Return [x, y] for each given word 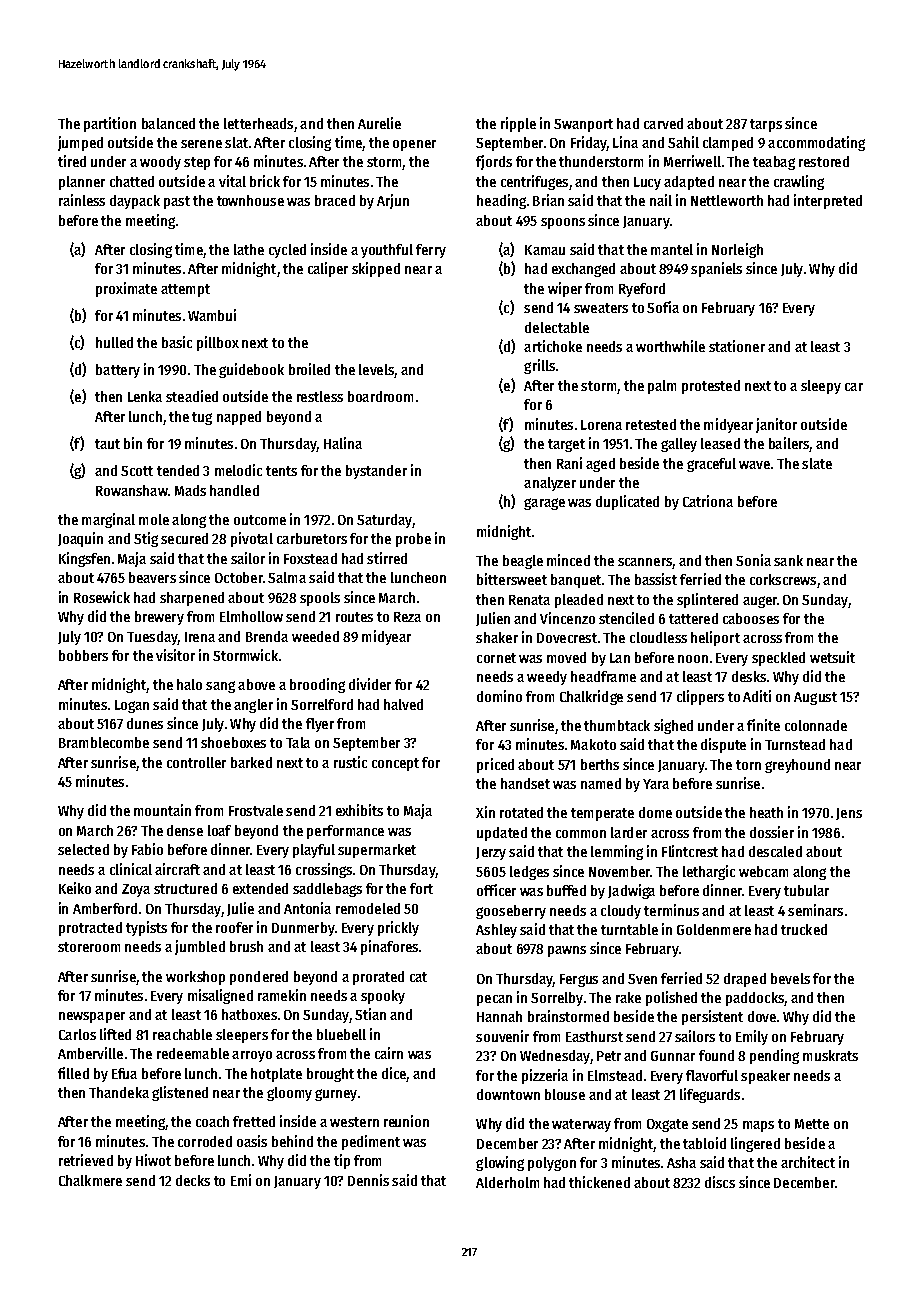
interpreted [828, 201]
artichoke [553, 346]
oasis [252, 1141]
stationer [737, 346]
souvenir [502, 1036]
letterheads [258, 123]
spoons [563, 223]
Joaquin [80, 539]
